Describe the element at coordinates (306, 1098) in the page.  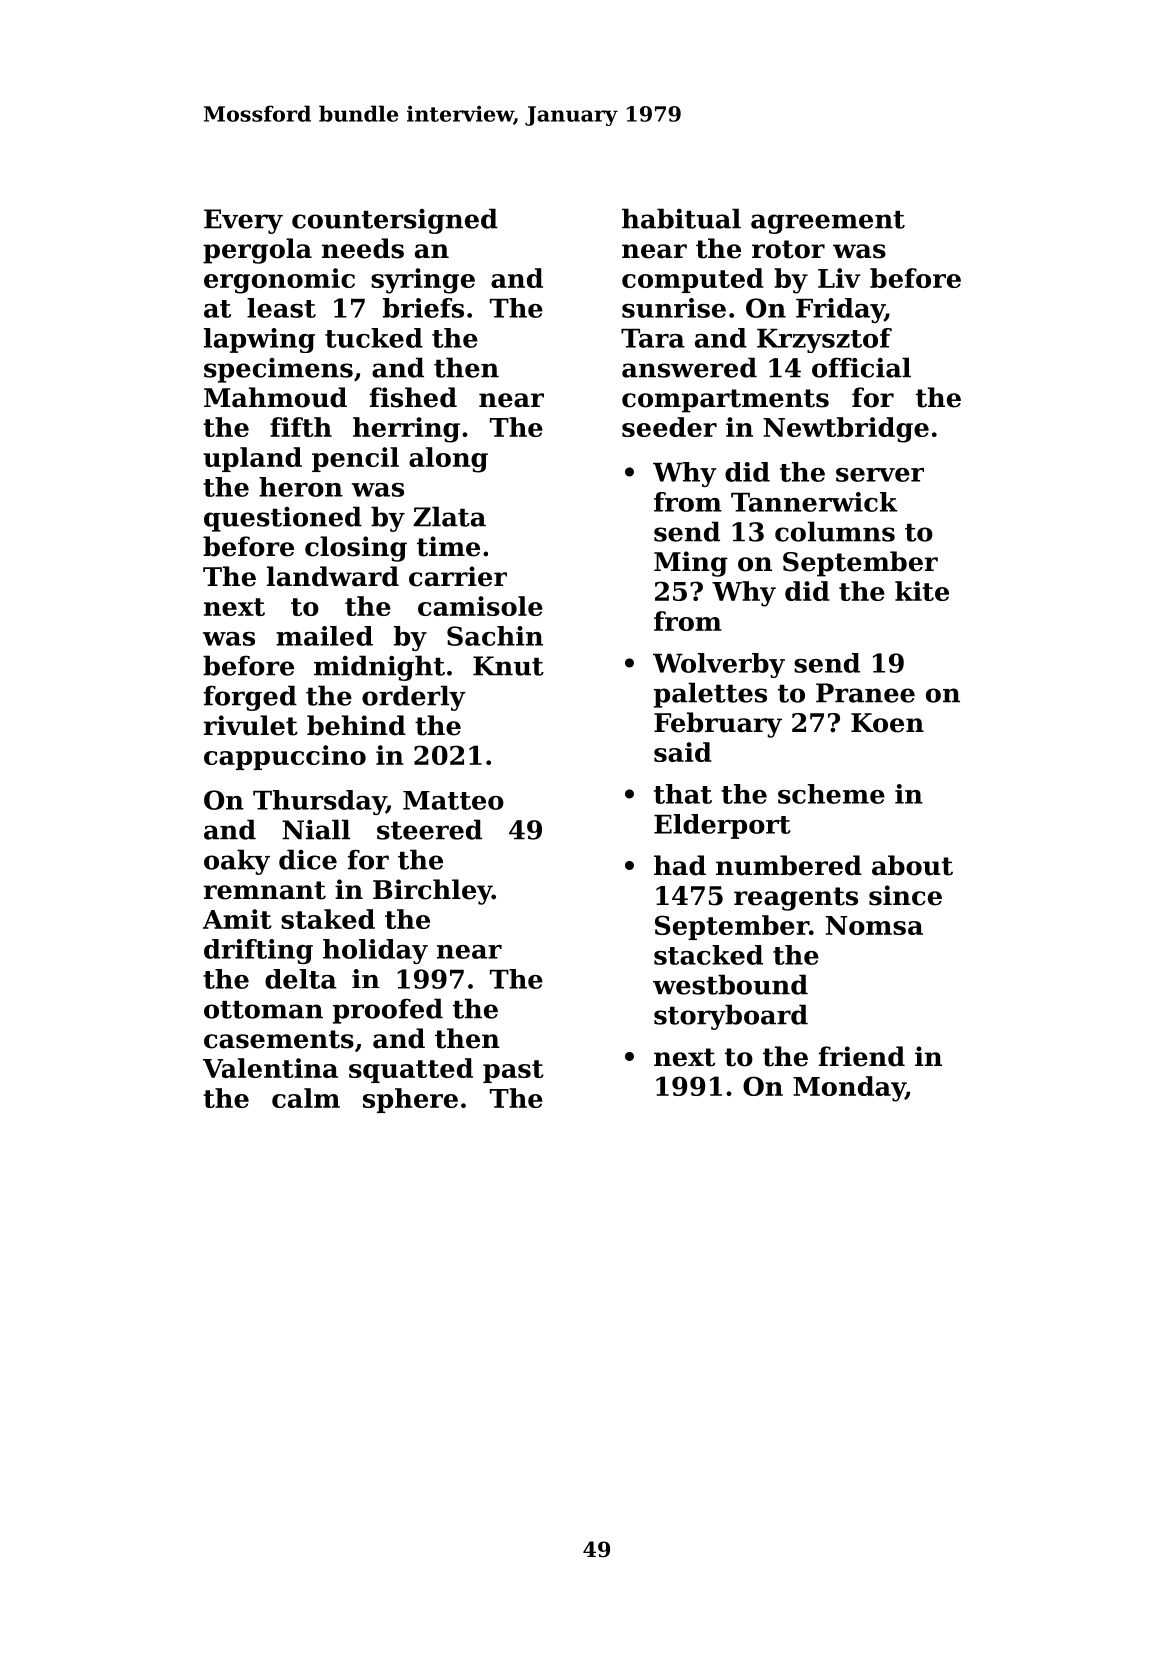
I see `calm` at that location.
